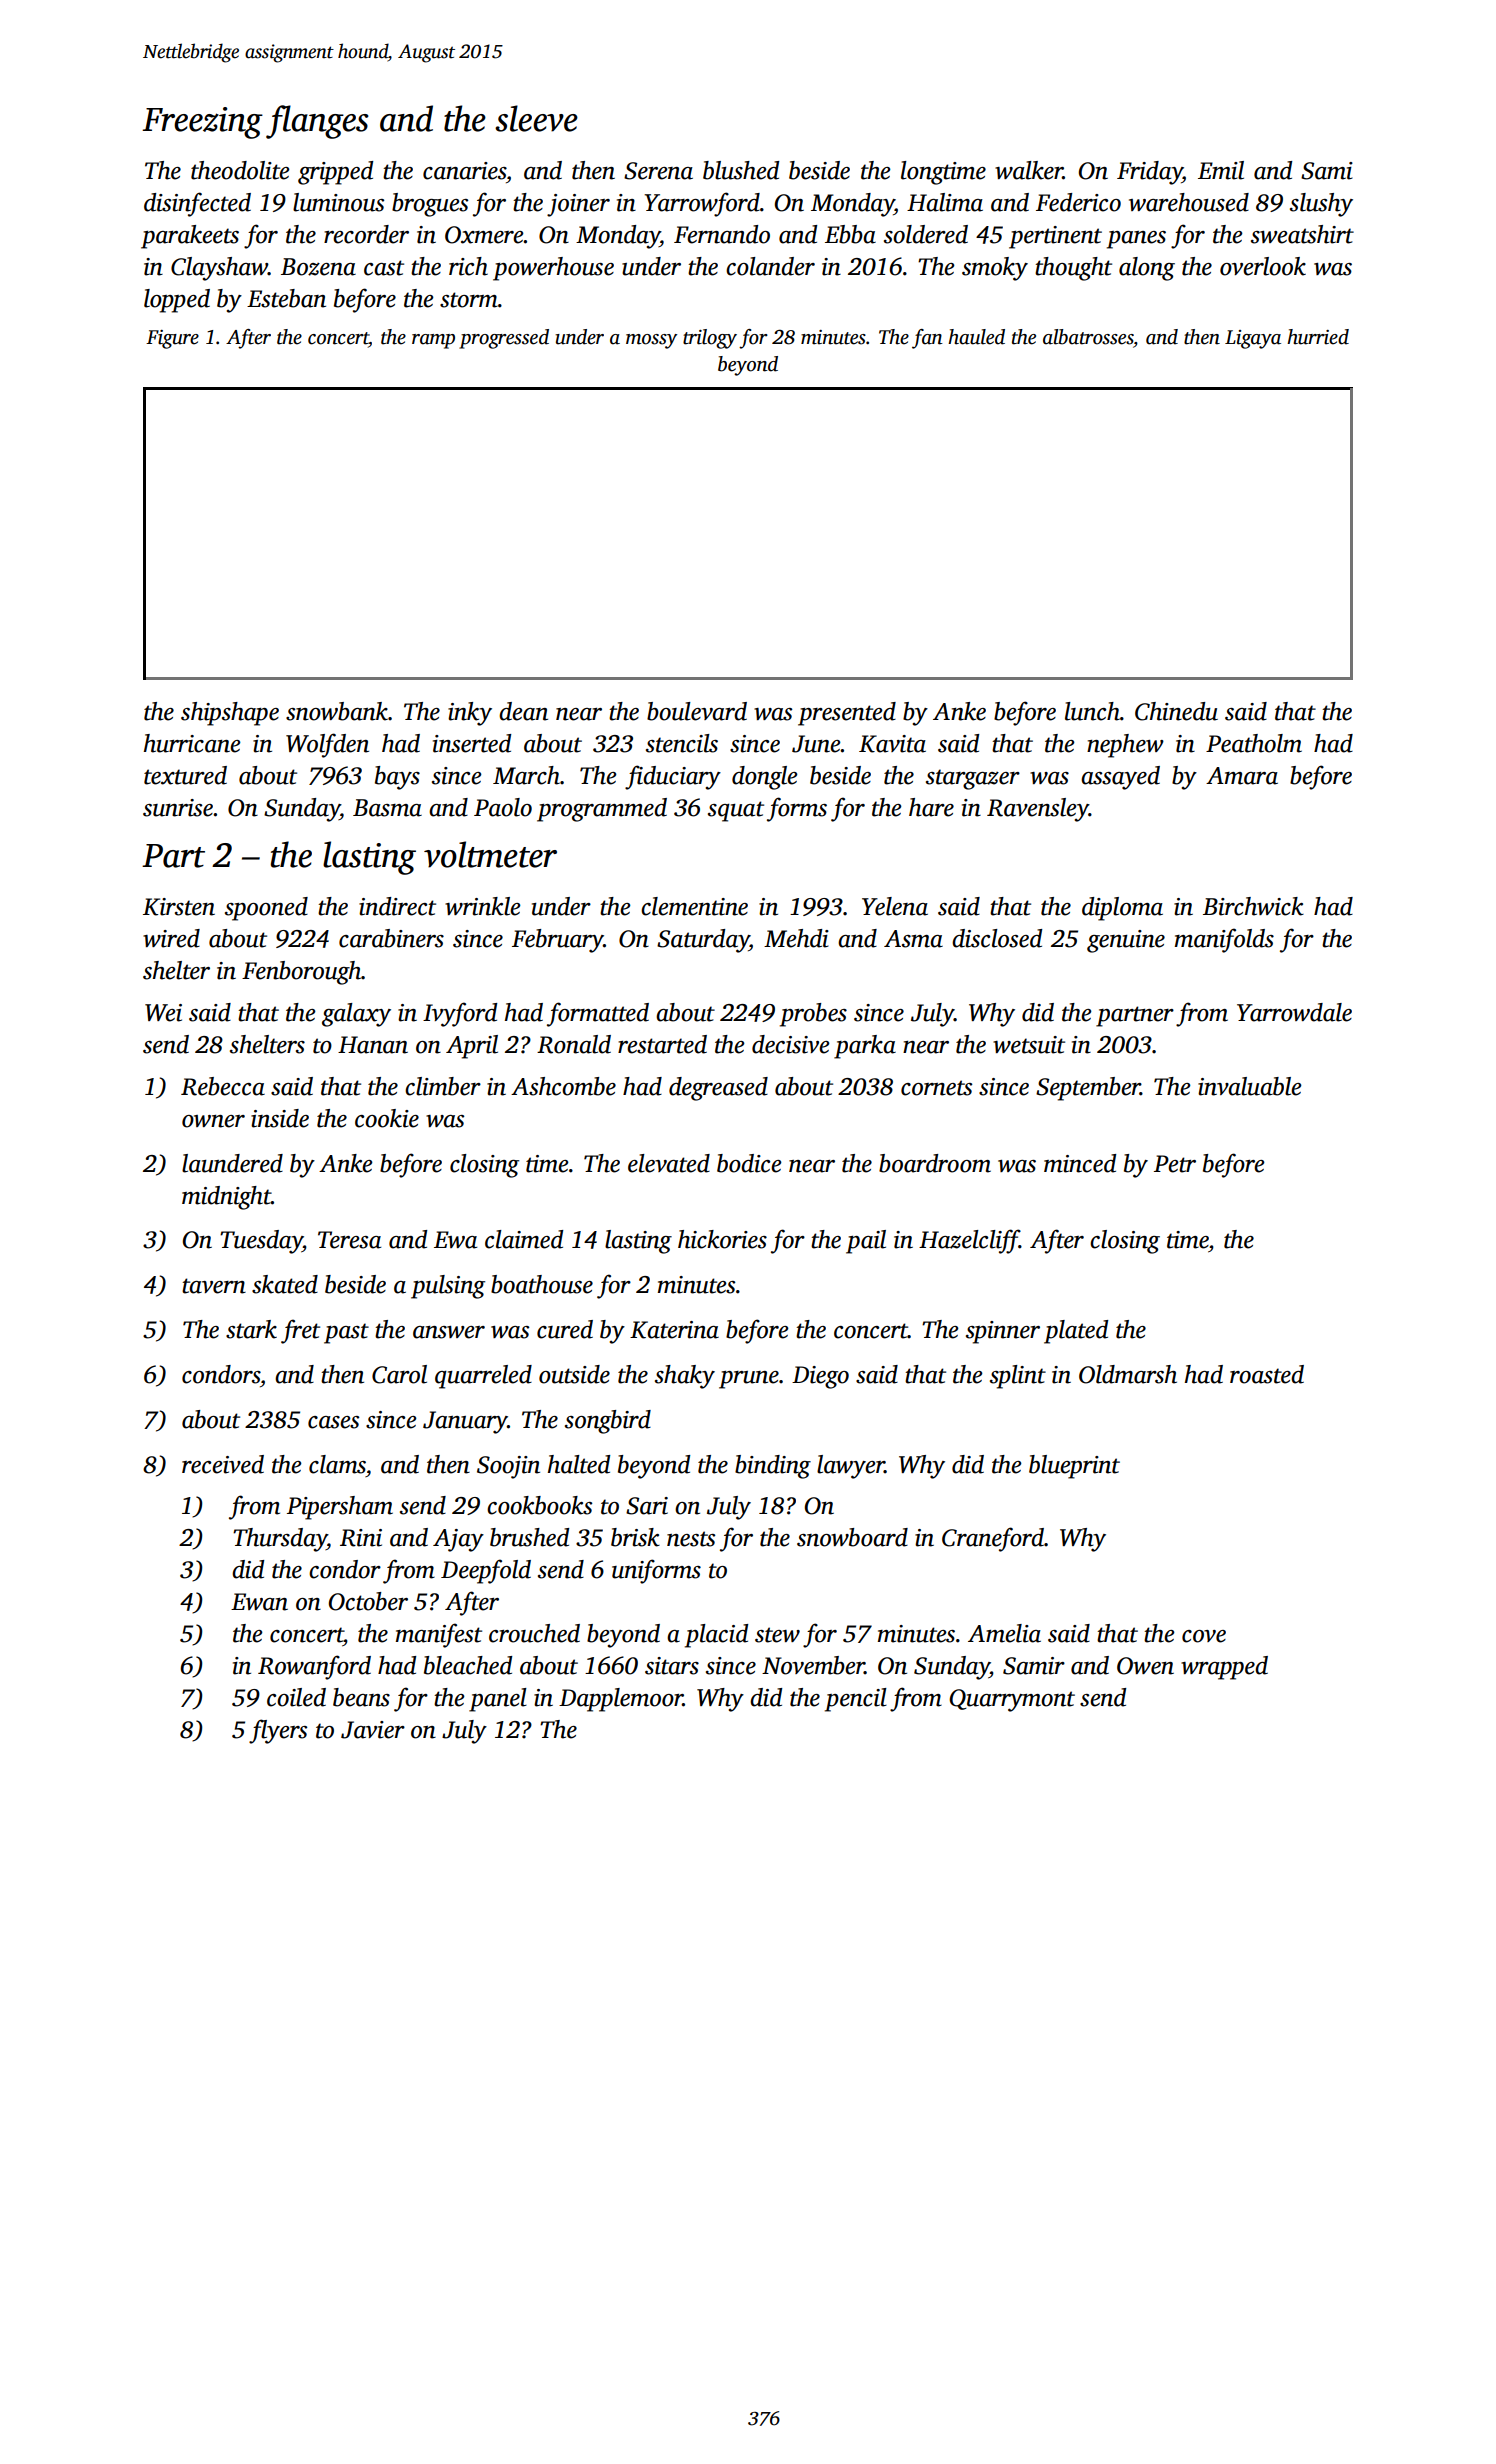  I want to click on slushy, so click(1321, 205).
